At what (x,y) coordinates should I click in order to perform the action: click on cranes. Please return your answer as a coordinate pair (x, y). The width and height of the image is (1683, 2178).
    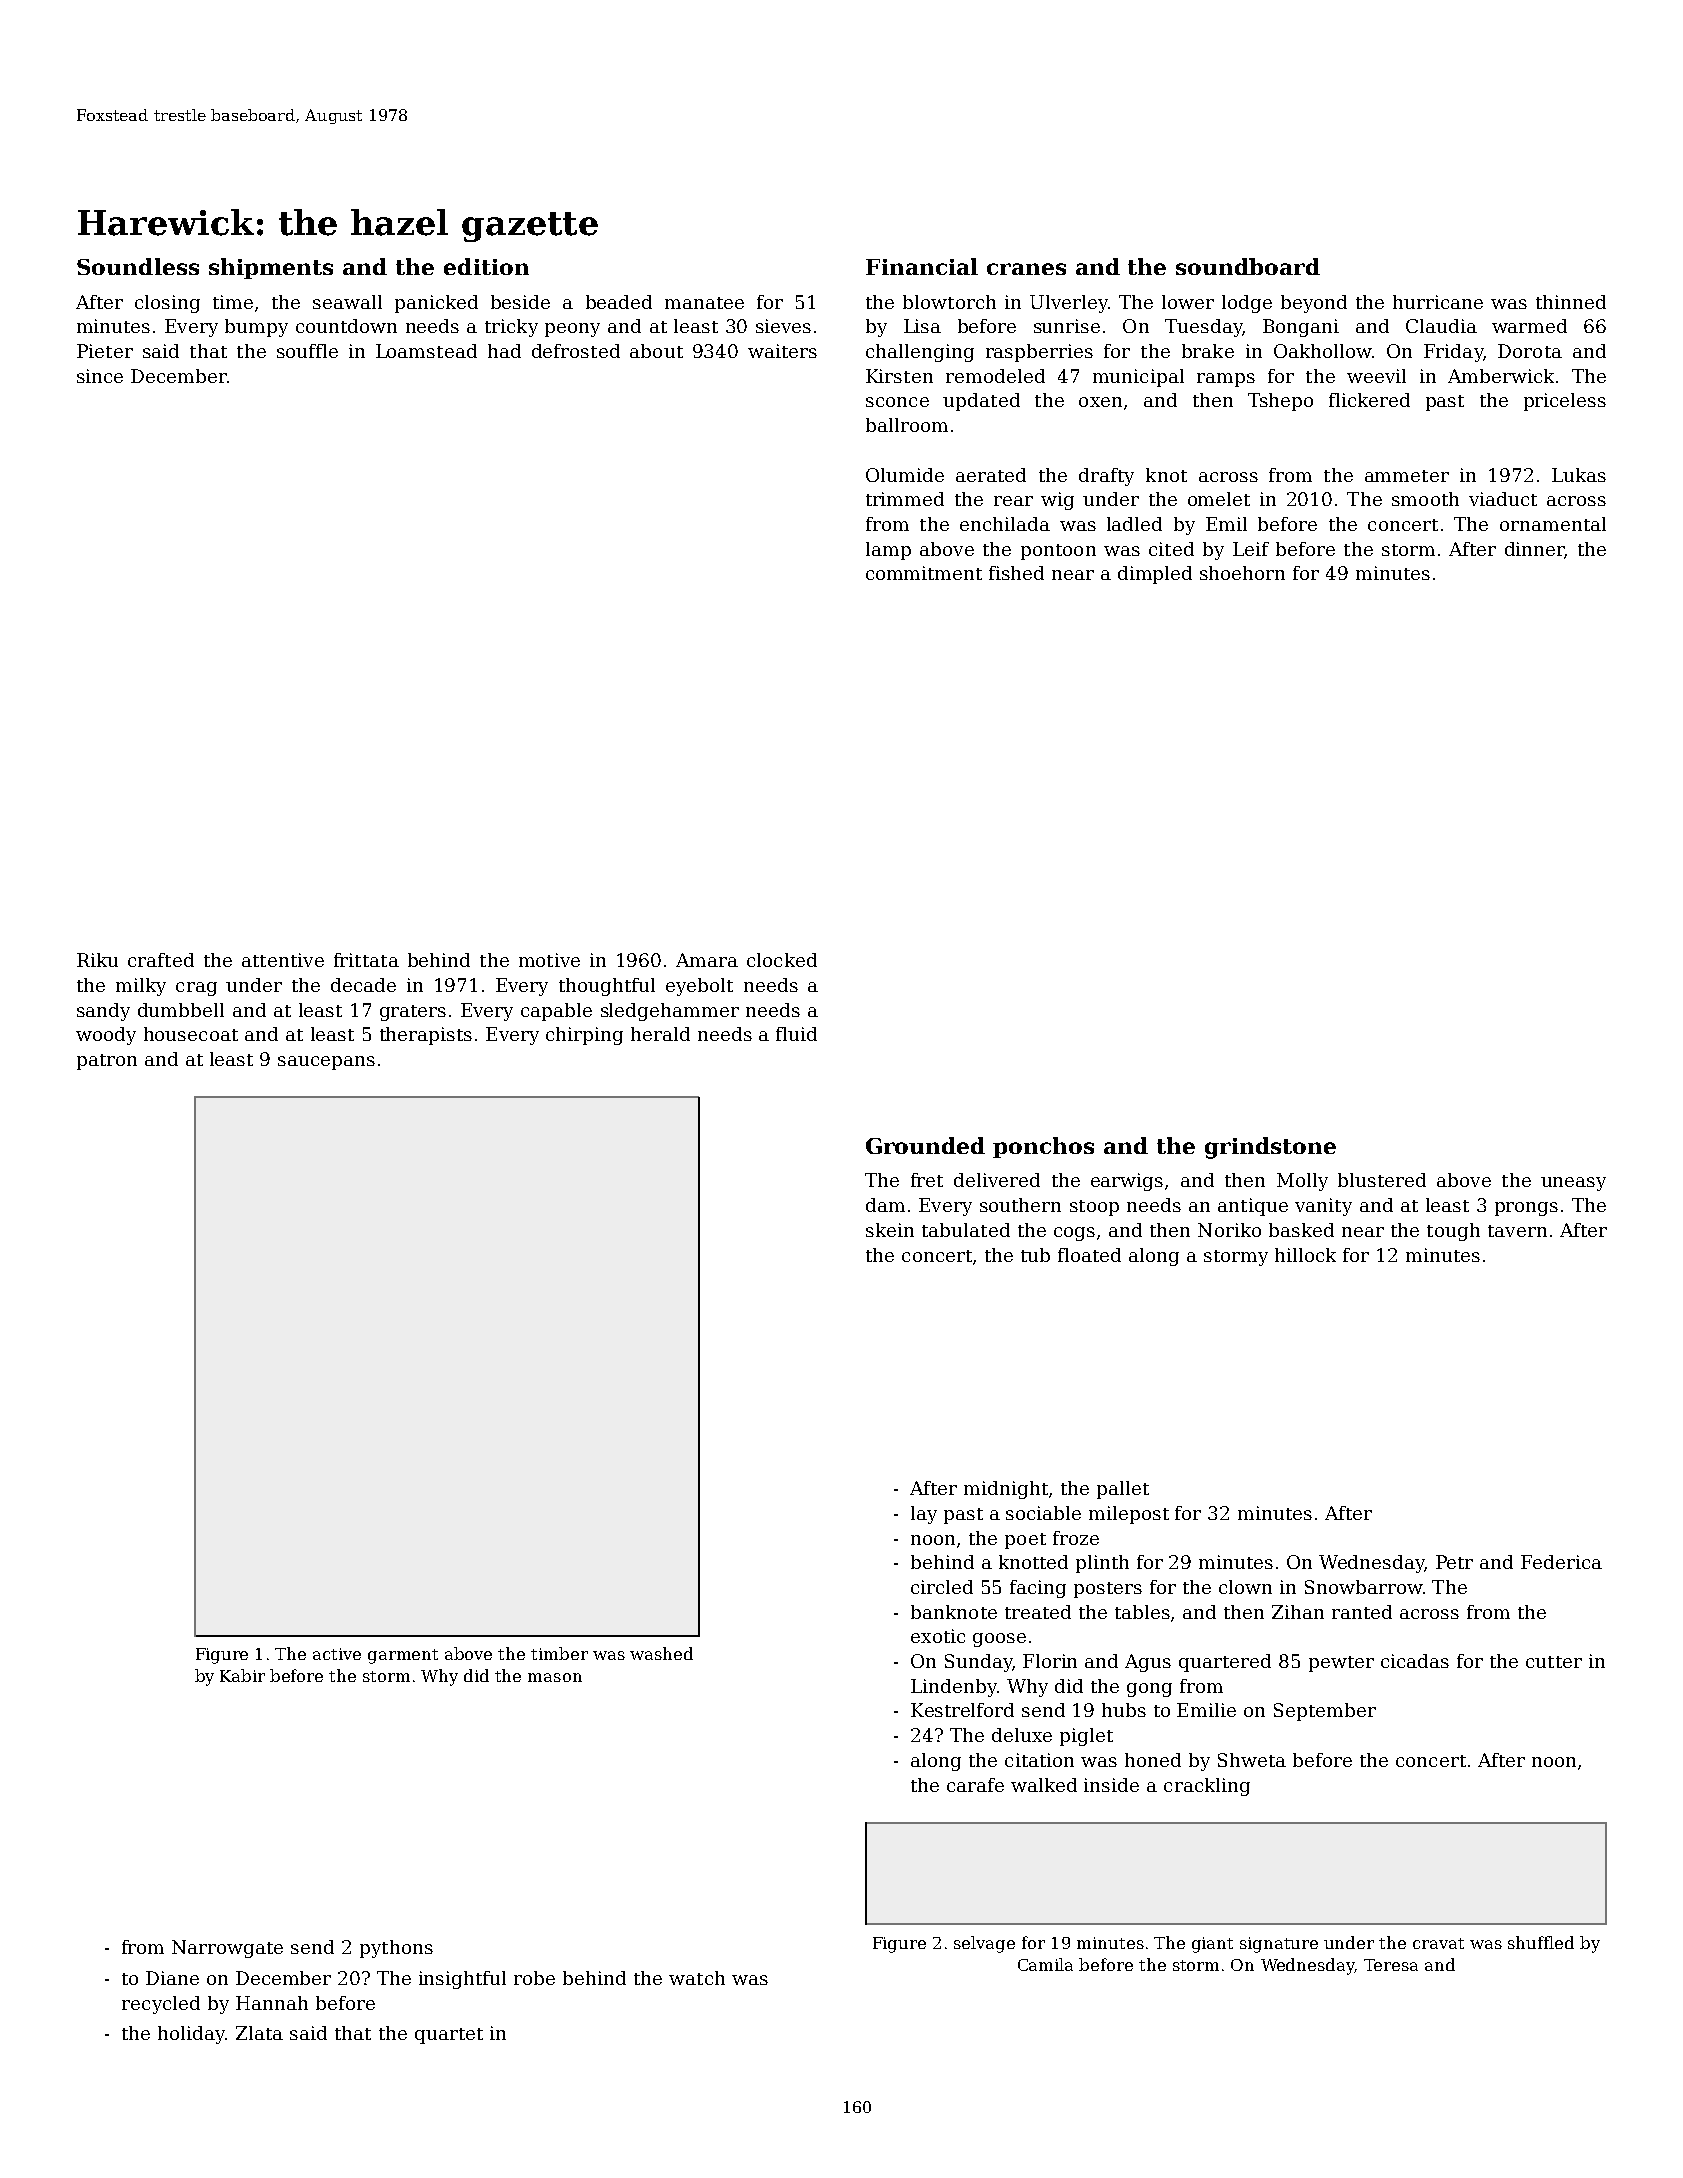
    Looking at the image, I should click on (1026, 269).
